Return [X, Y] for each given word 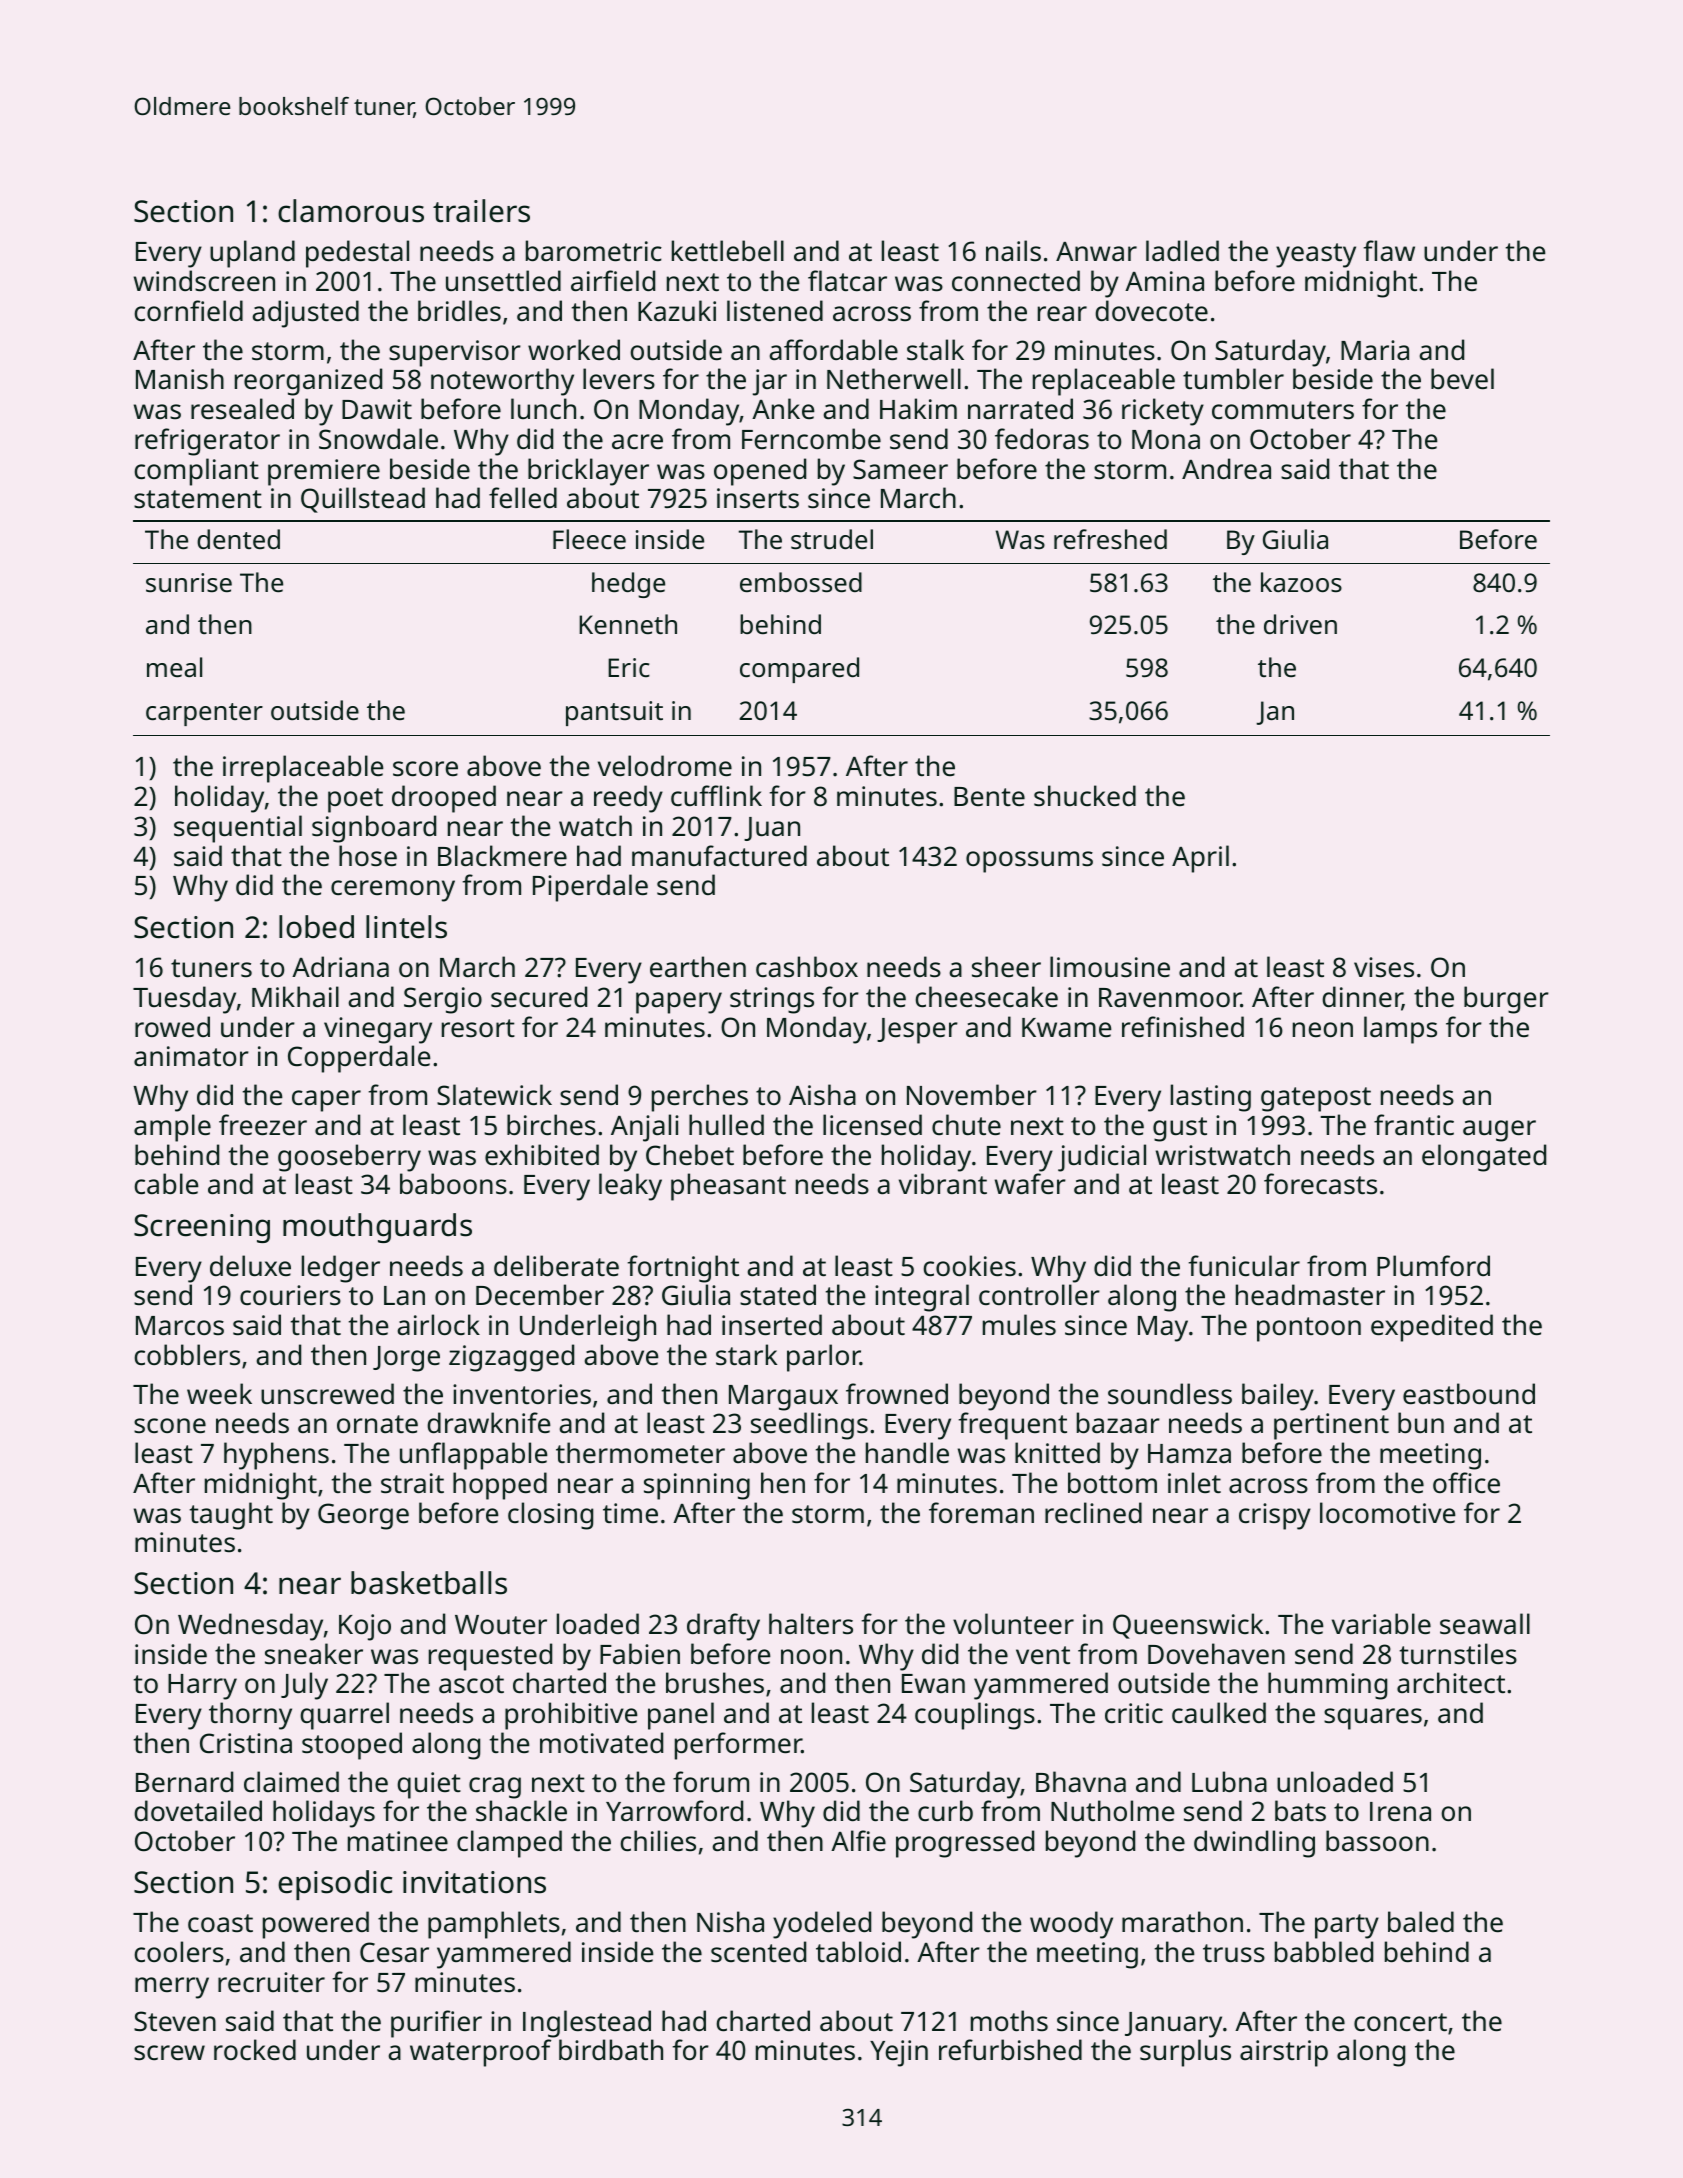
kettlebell [728, 251]
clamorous [351, 211]
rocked [255, 2050]
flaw [1389, 250]
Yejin [899, 2053]
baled [1421, 1921]
